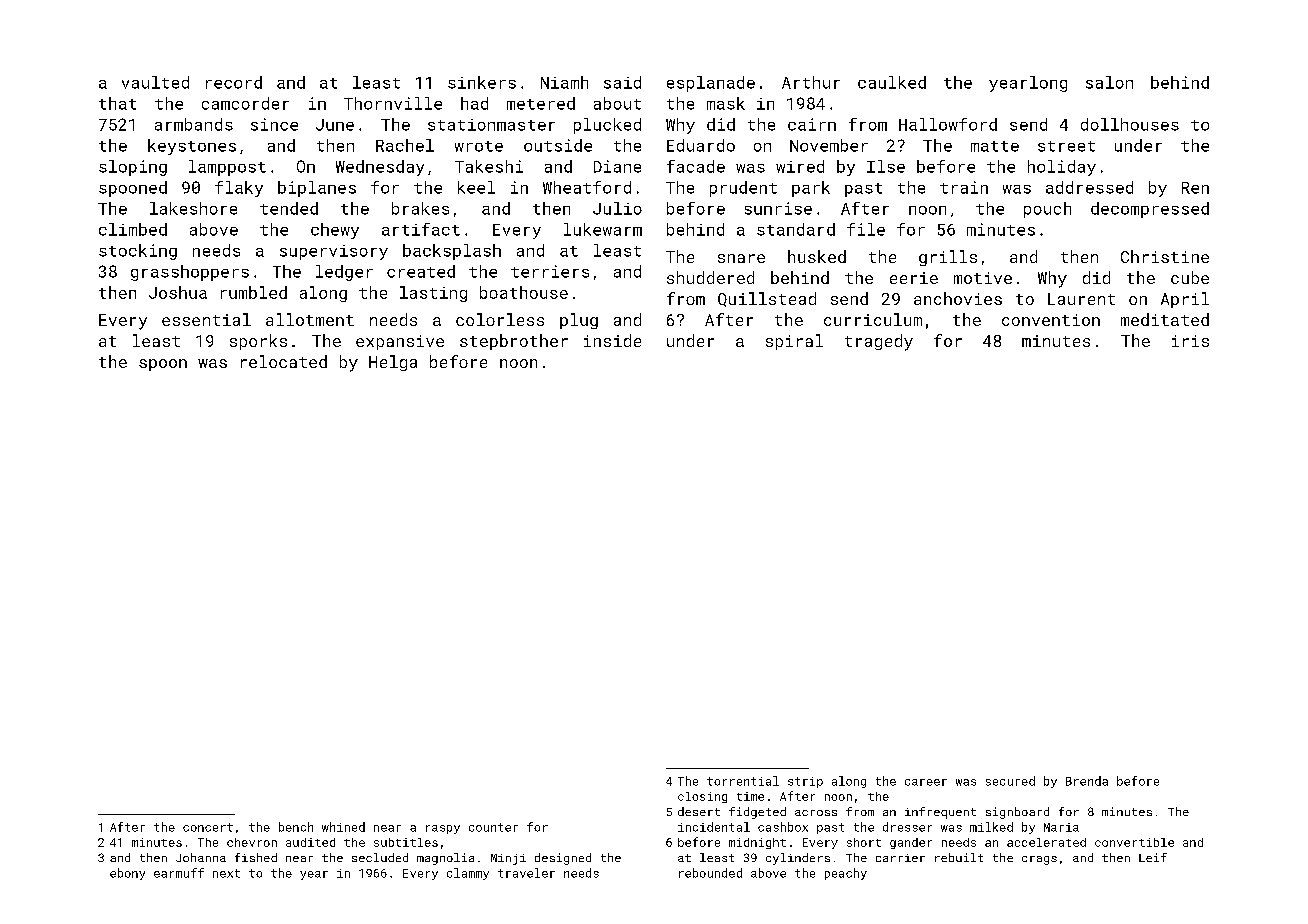 This image has height=924, width=1308. Describe the element at coordinates (393, 363) in the image. I see `Helga` at that location.
